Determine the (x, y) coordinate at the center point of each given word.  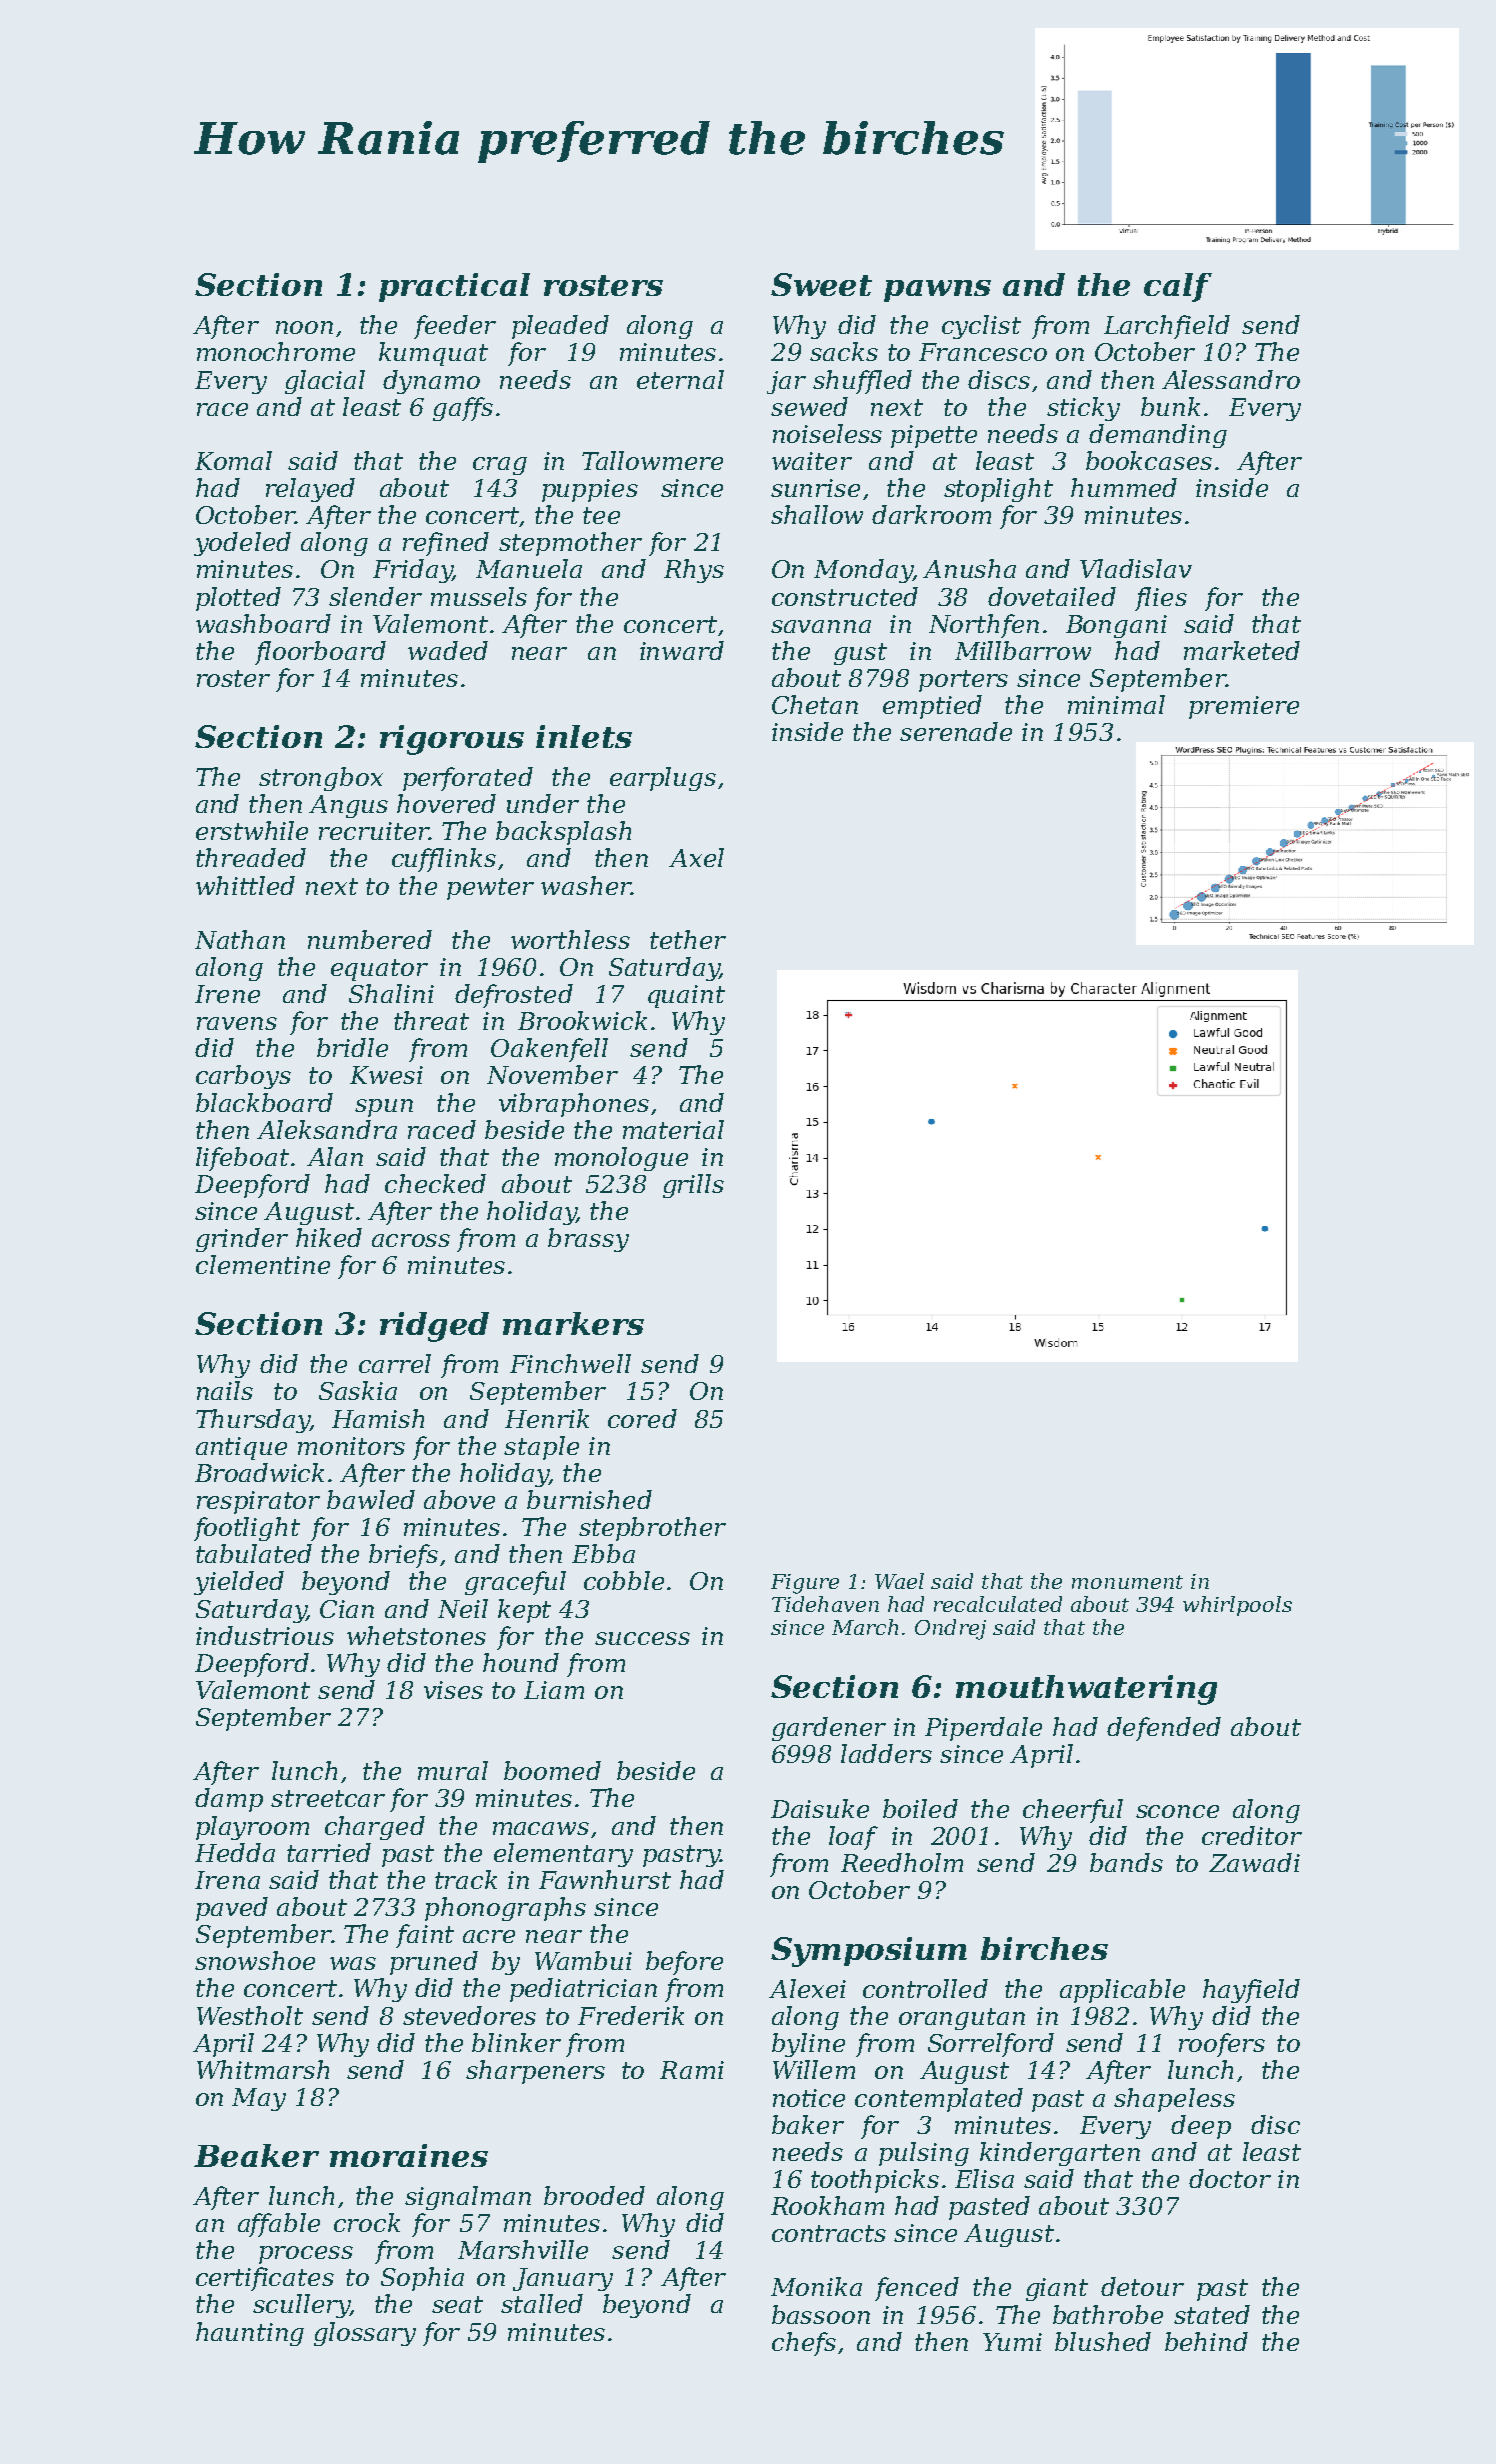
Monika (816, 2286)
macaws (541, 1828)
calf (1178, 287)
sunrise (815, 488)
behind (1206, 2341)
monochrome (276, 351)
